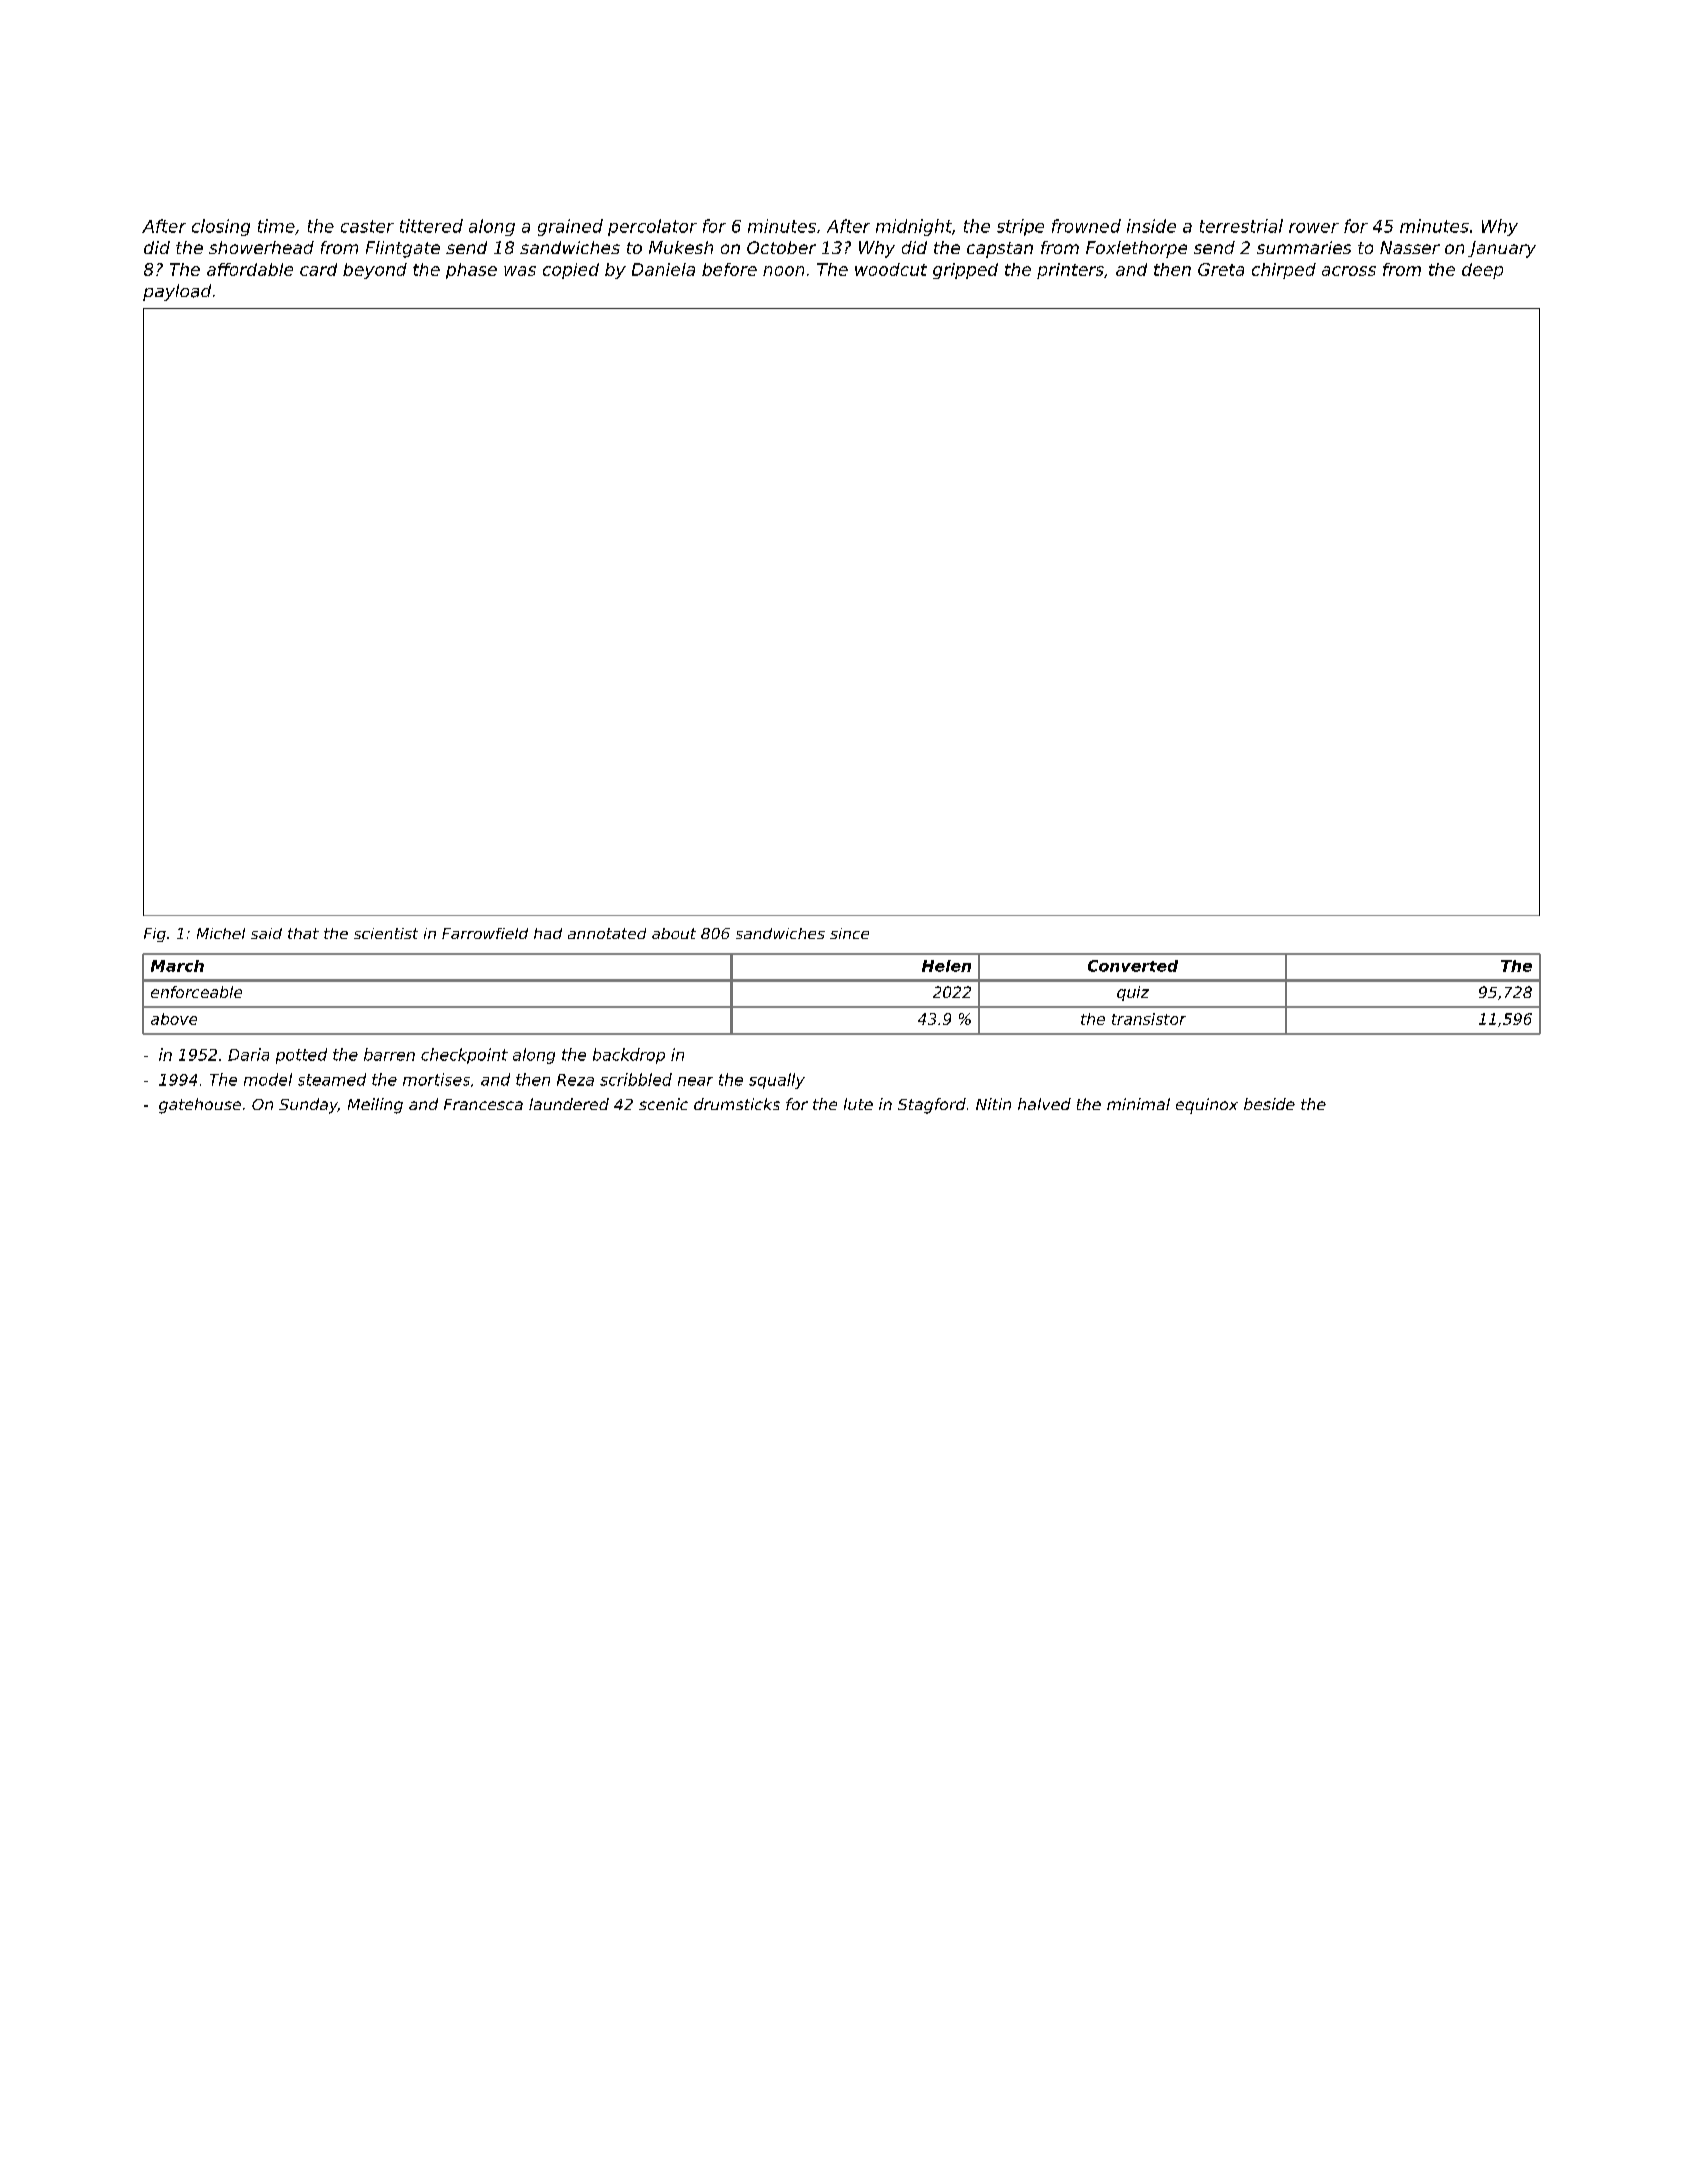  Describe the element at coordinates (1149, 1019) in the screenshot. I see `transistor` at that location.
